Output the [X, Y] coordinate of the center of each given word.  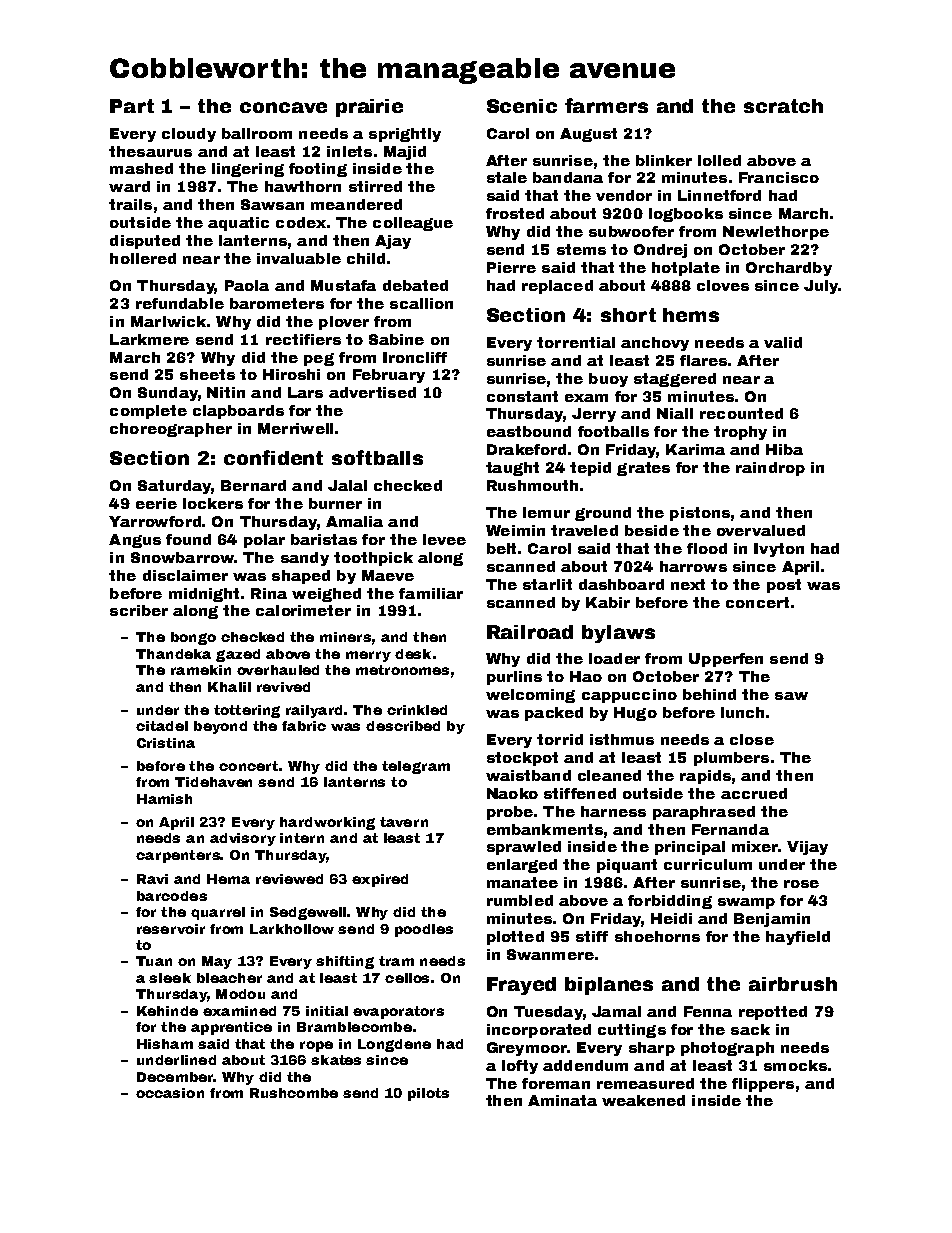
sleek [170, 978]
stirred [375, 186]
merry [368, 656]
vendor [624, 195]
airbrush [793, 984]
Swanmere [550, 954]
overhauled [278, 670]
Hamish [164, 799]
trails [130, 204]
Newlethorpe [776, 233]
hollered [143, 258]
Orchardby [789, 269]
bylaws [618, 634]
